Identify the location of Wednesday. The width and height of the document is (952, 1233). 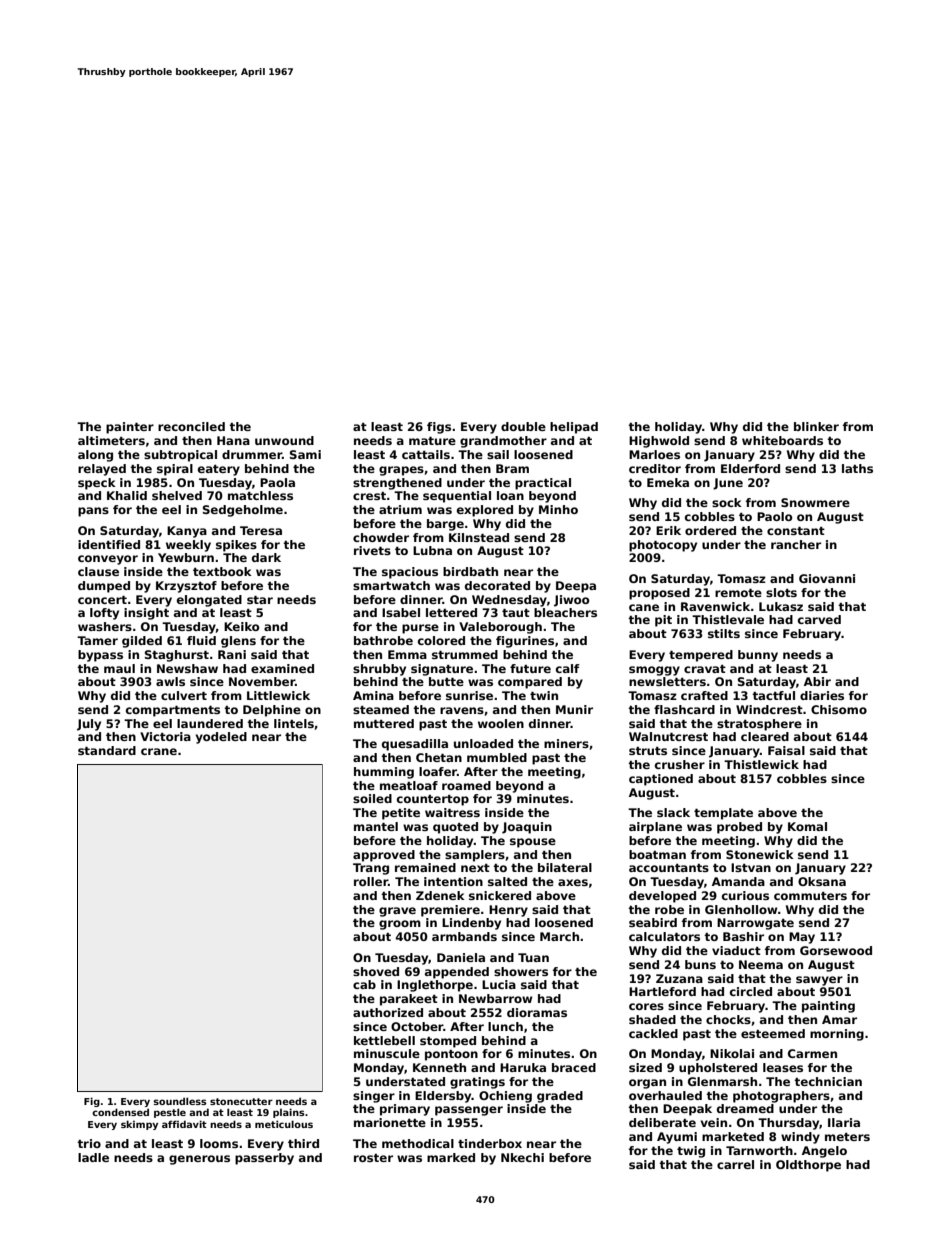
(509, 601).
